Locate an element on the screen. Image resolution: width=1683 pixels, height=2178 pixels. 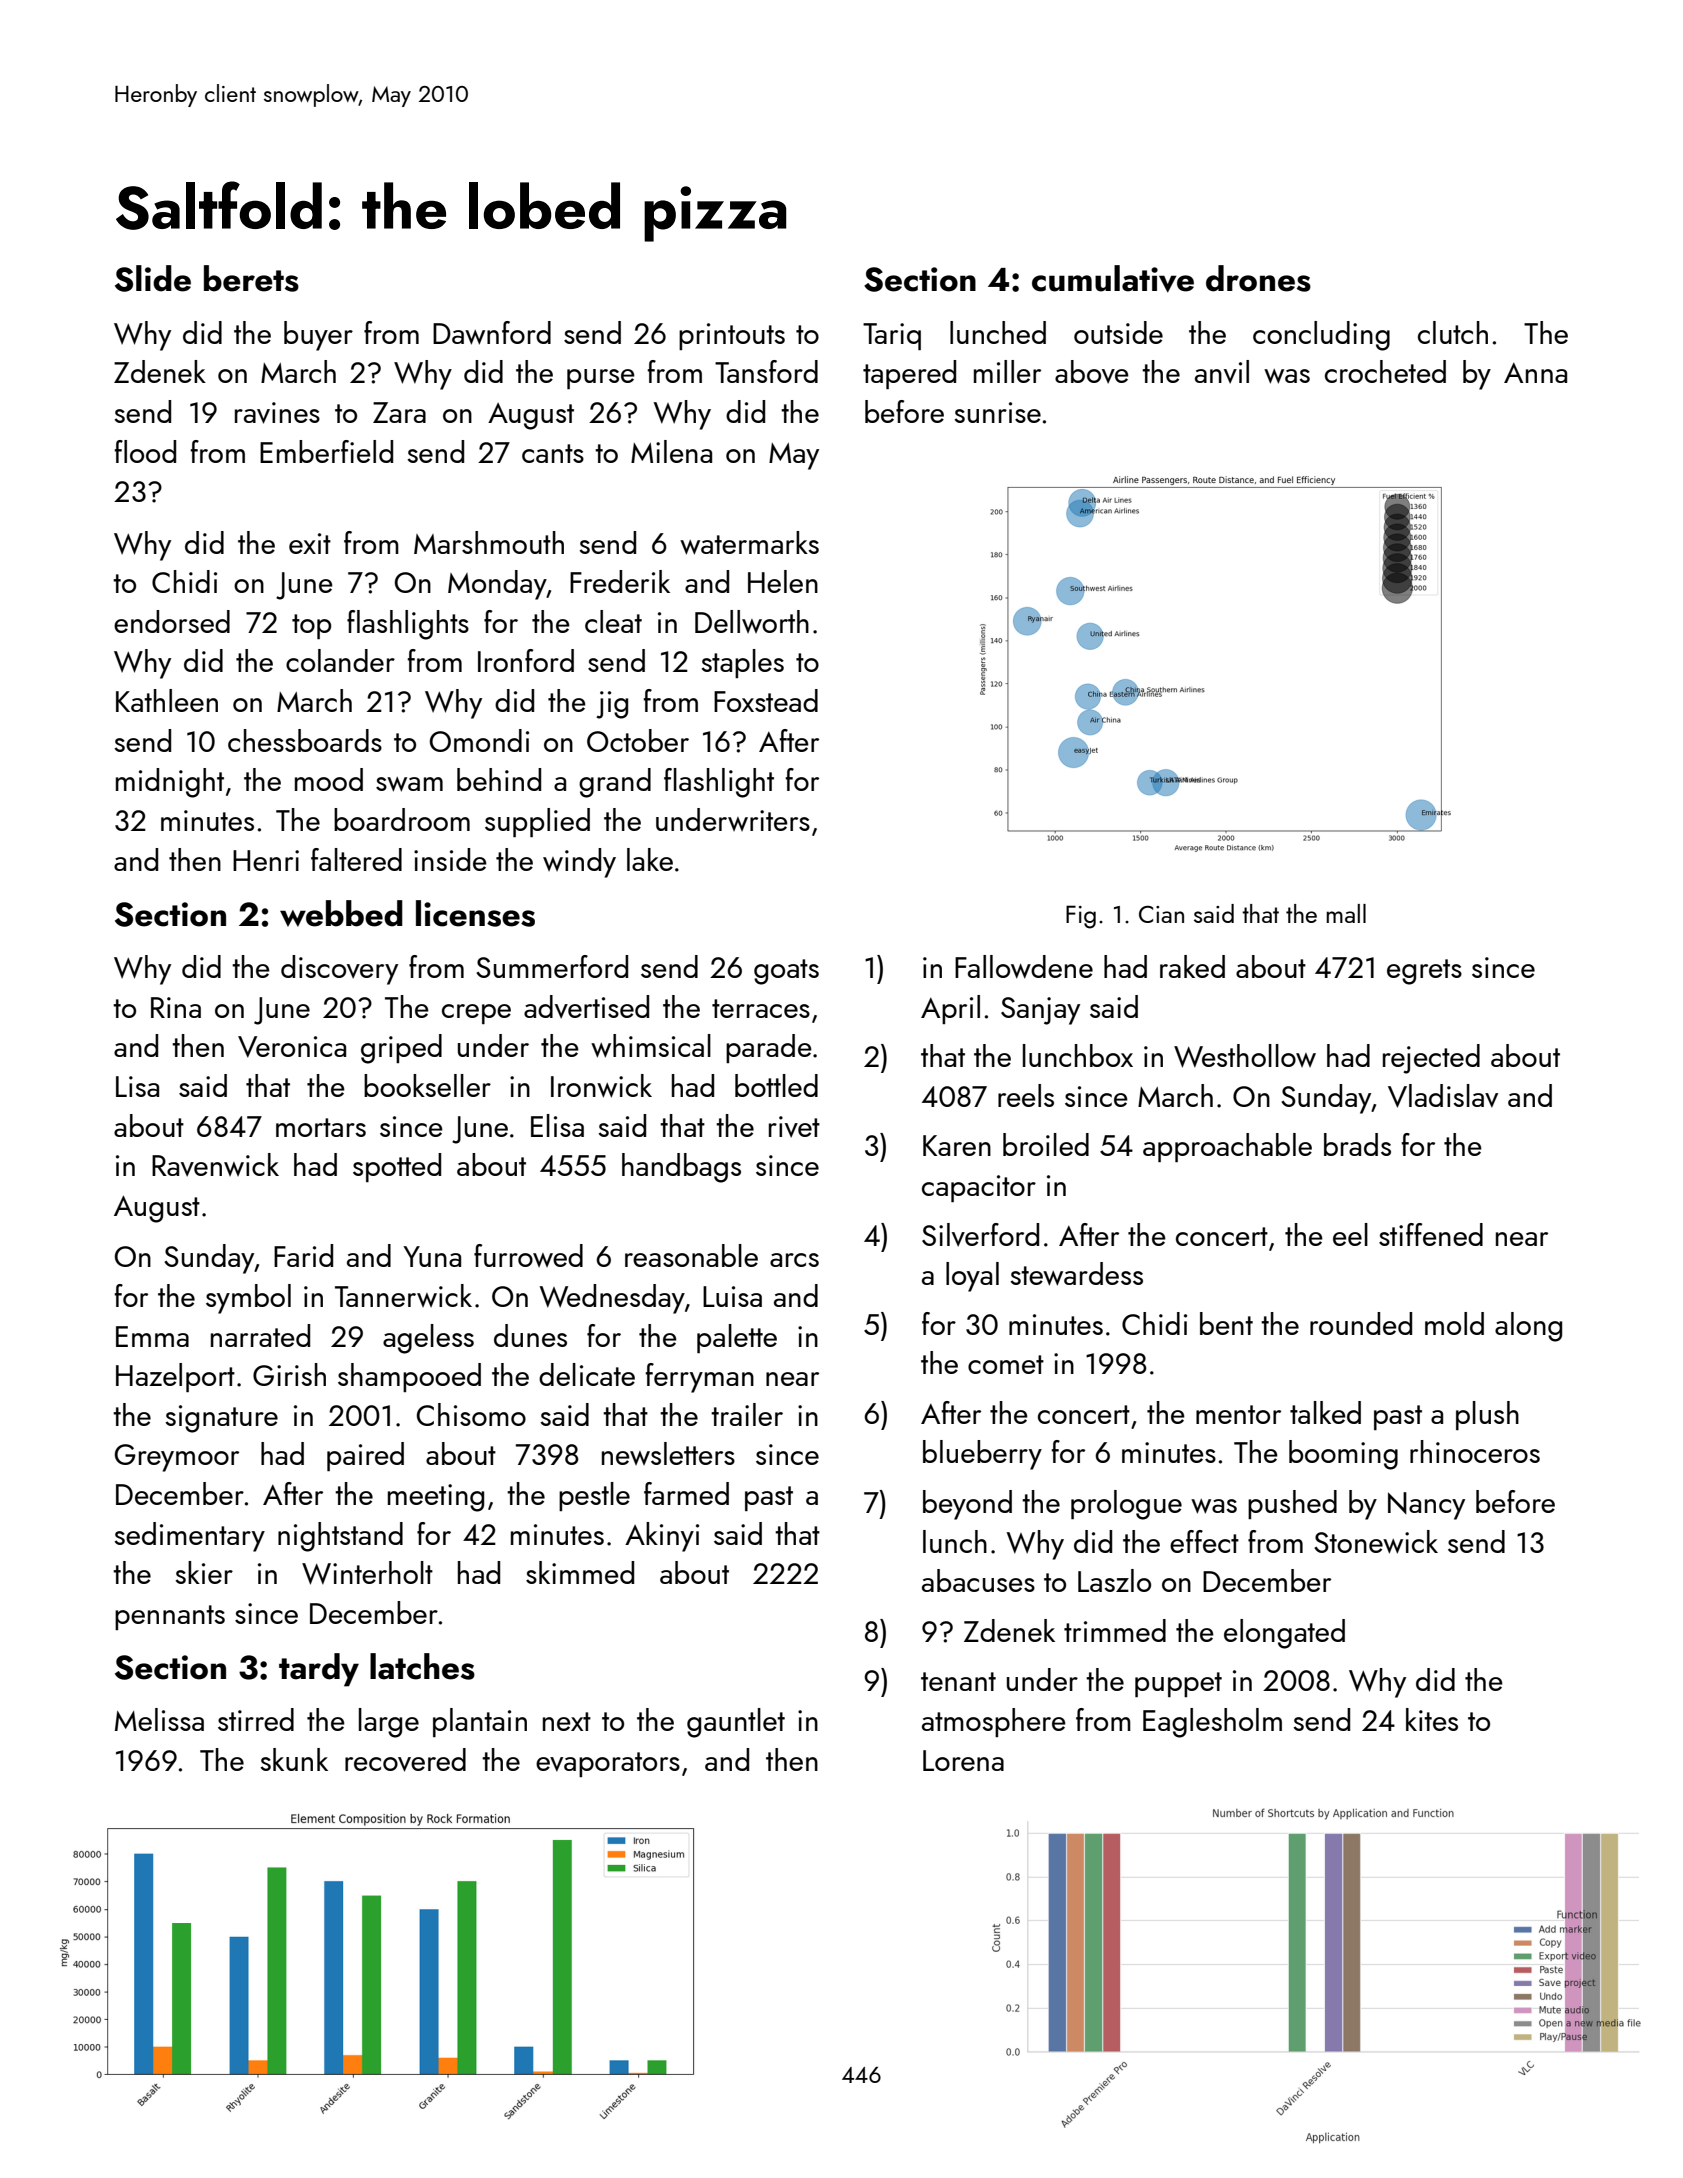
Melissa is located at coordinates (159, 1719).
